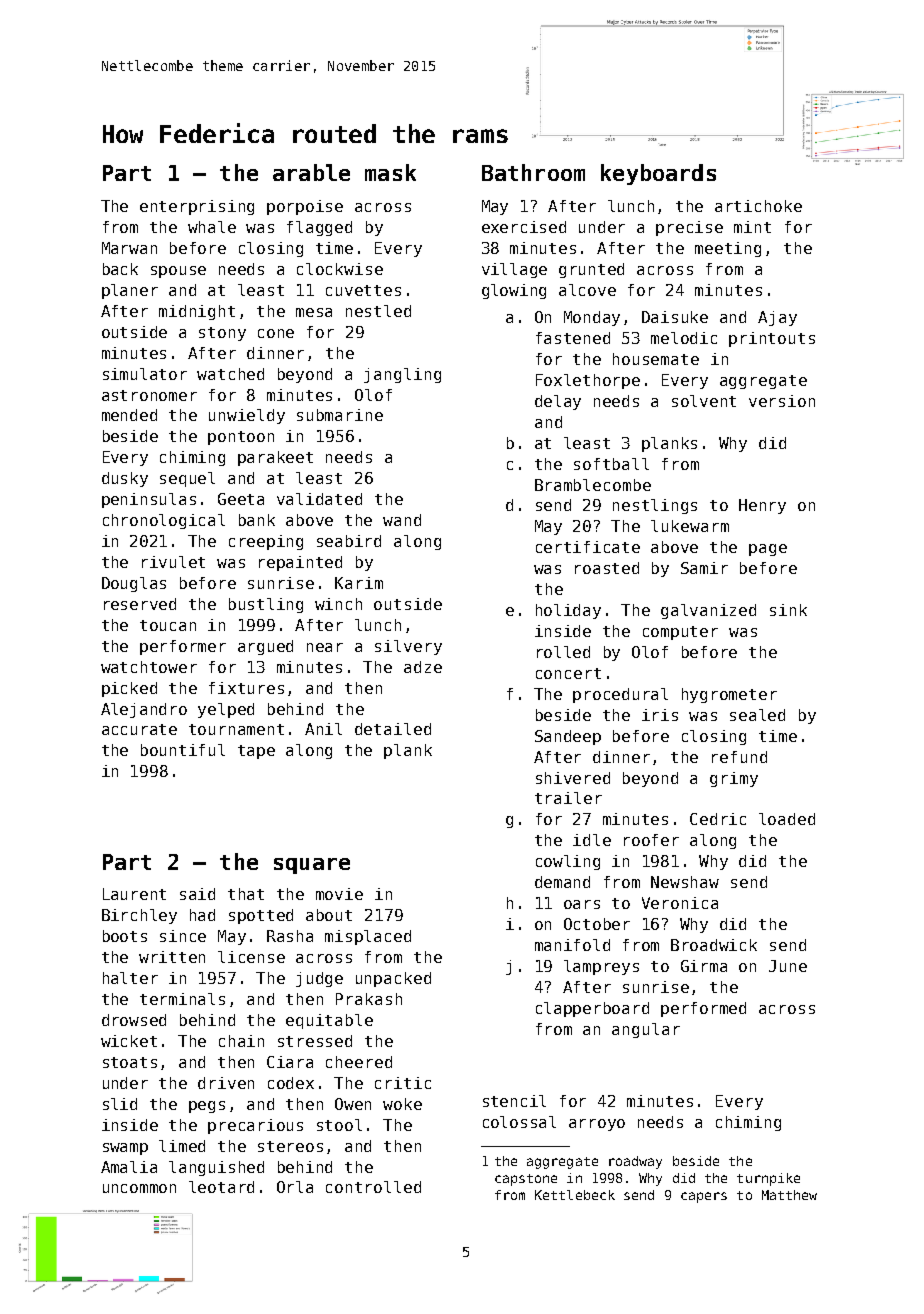  Describe the element at coordinates (651, 840) in the document. I see `roofer` at that location.
